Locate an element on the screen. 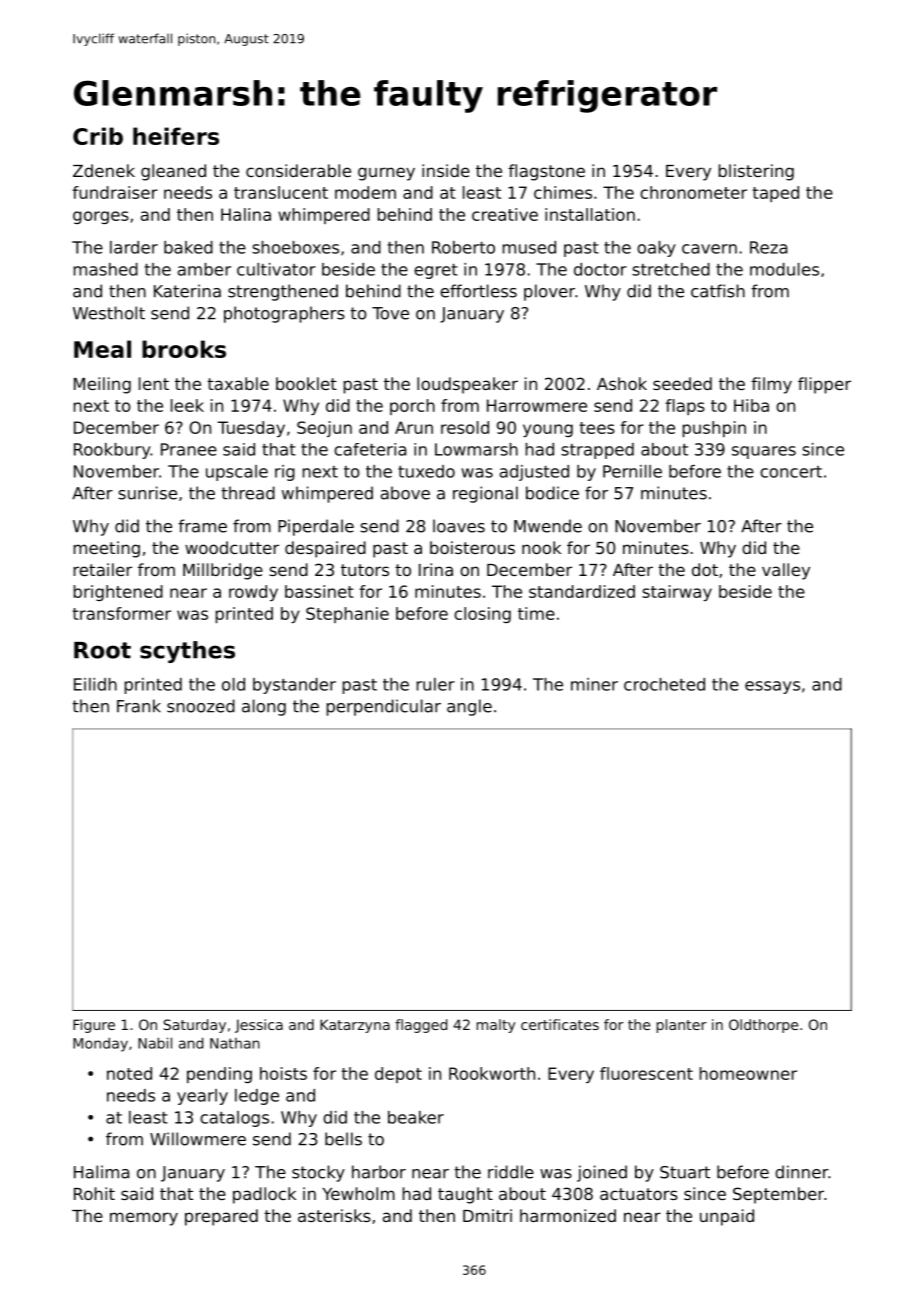 The width and height of the screenshot is (924, 1308). Oldthorpe is located at coordinates (763, 1026).
